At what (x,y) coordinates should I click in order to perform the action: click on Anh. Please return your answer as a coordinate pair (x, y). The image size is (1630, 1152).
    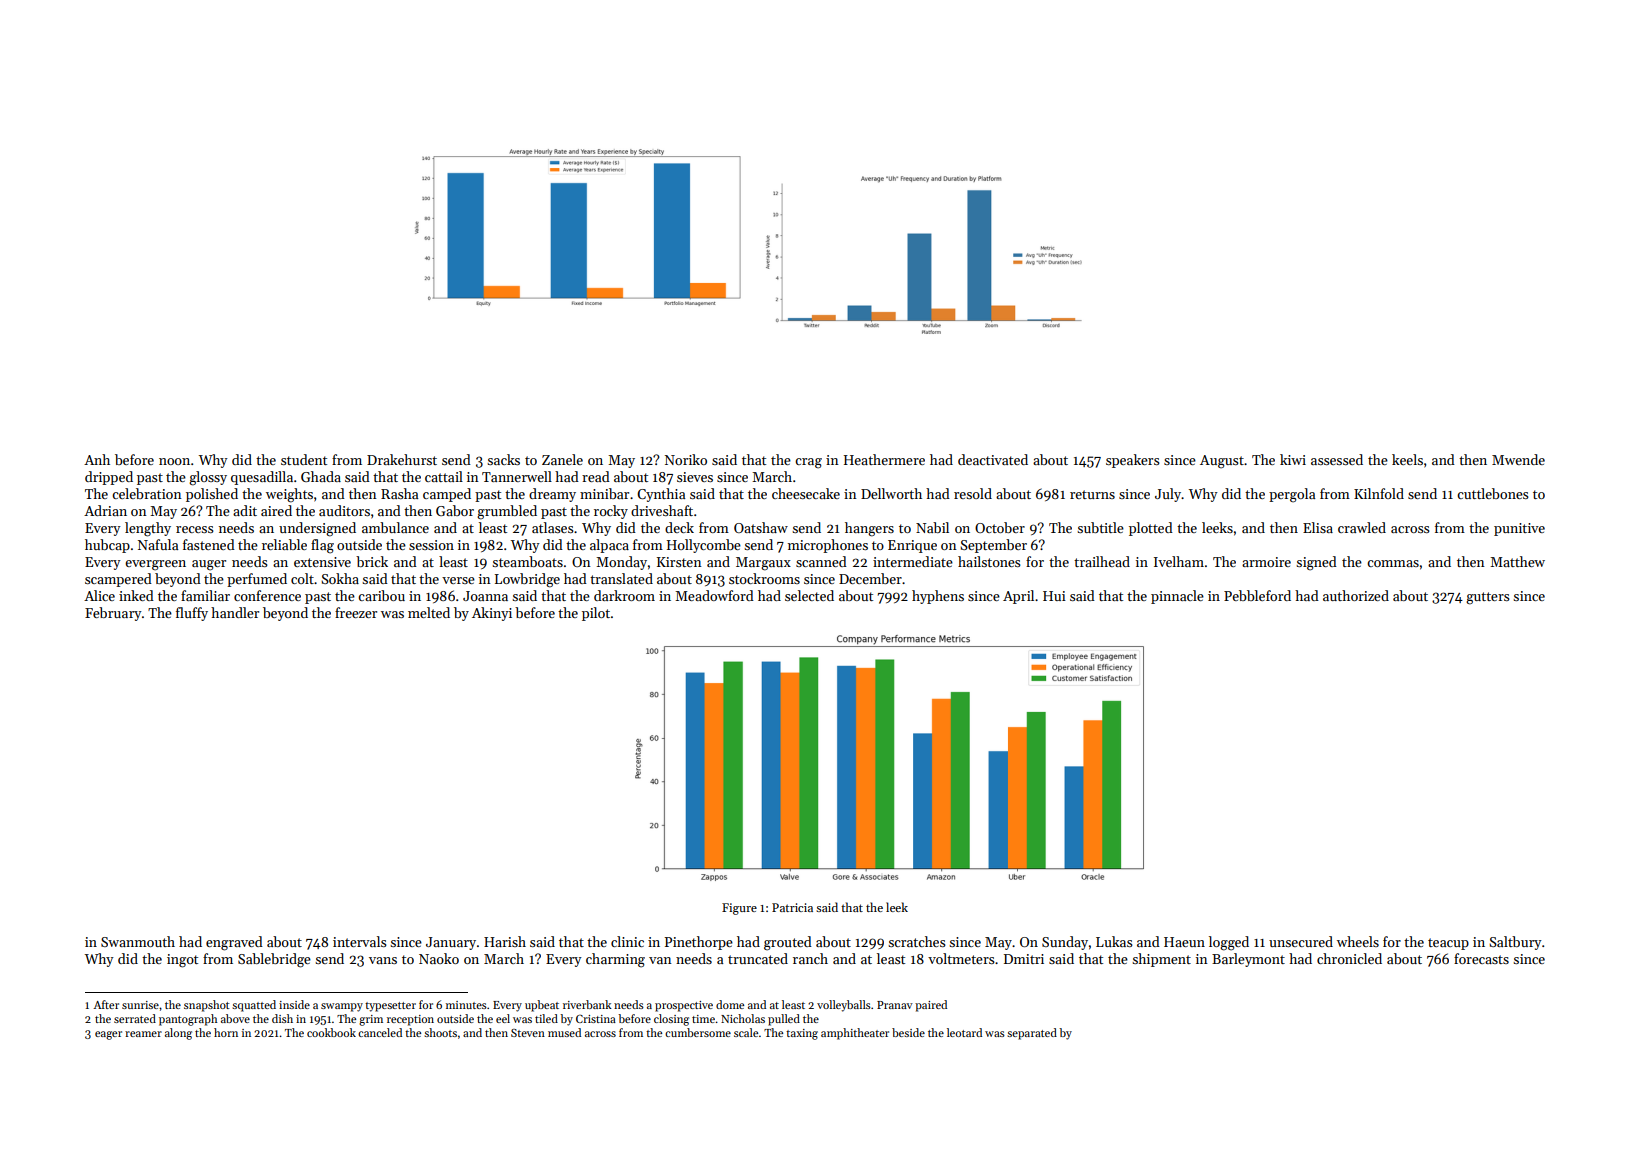
    Looking at the image, I should click on (97, 459).
